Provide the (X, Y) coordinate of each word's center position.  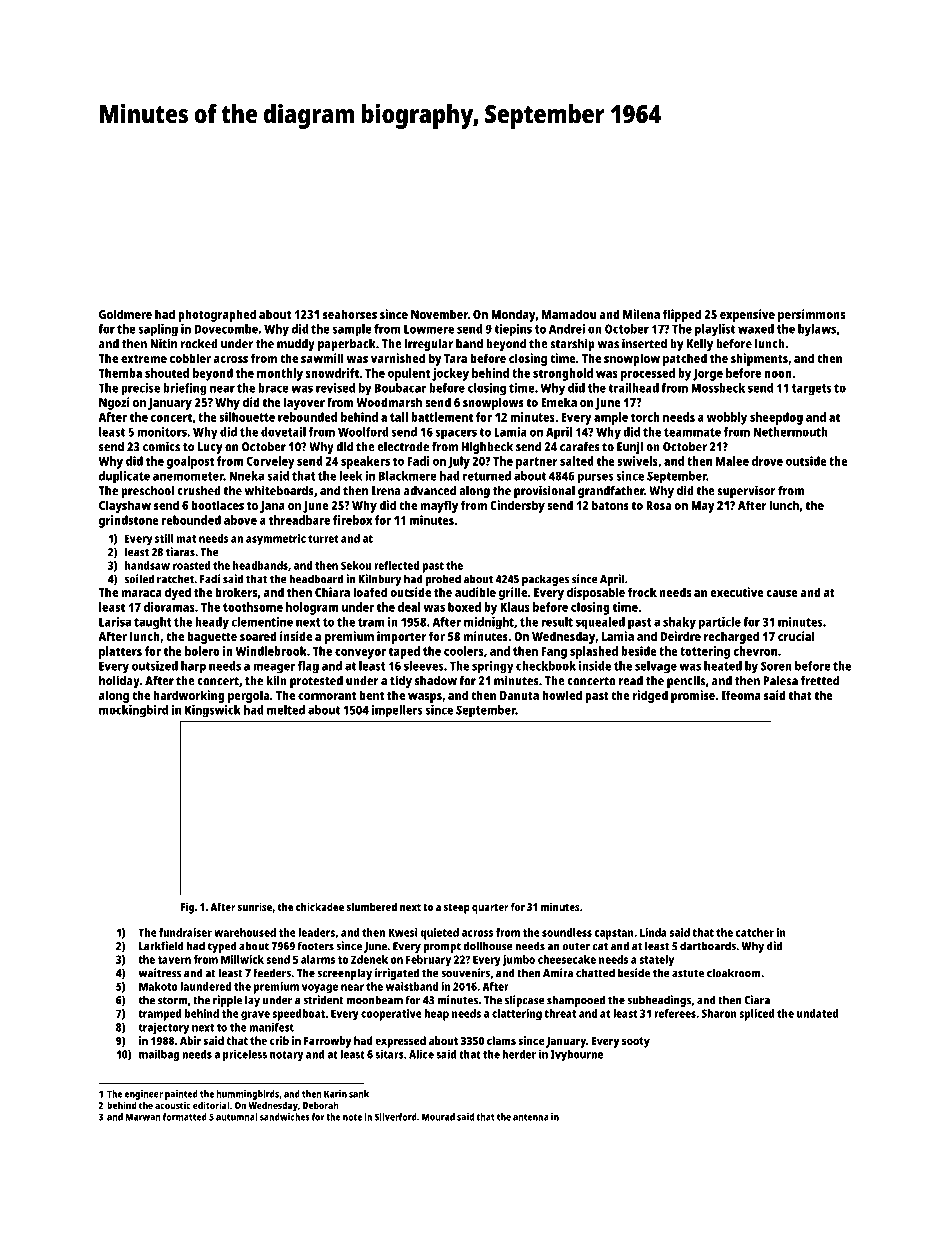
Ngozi (114, 403)
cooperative (391, 1015)
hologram (312, 608)
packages (545, 580)
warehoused (245, 932)
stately (656, 961)
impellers (397, 711)
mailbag (159, 1055)
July (459, 462)
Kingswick (213, 711)
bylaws (817, 330)
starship (572, 344)
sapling (158, 330)
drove (767, 461)
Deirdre (681, 636)
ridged (650, 696)
